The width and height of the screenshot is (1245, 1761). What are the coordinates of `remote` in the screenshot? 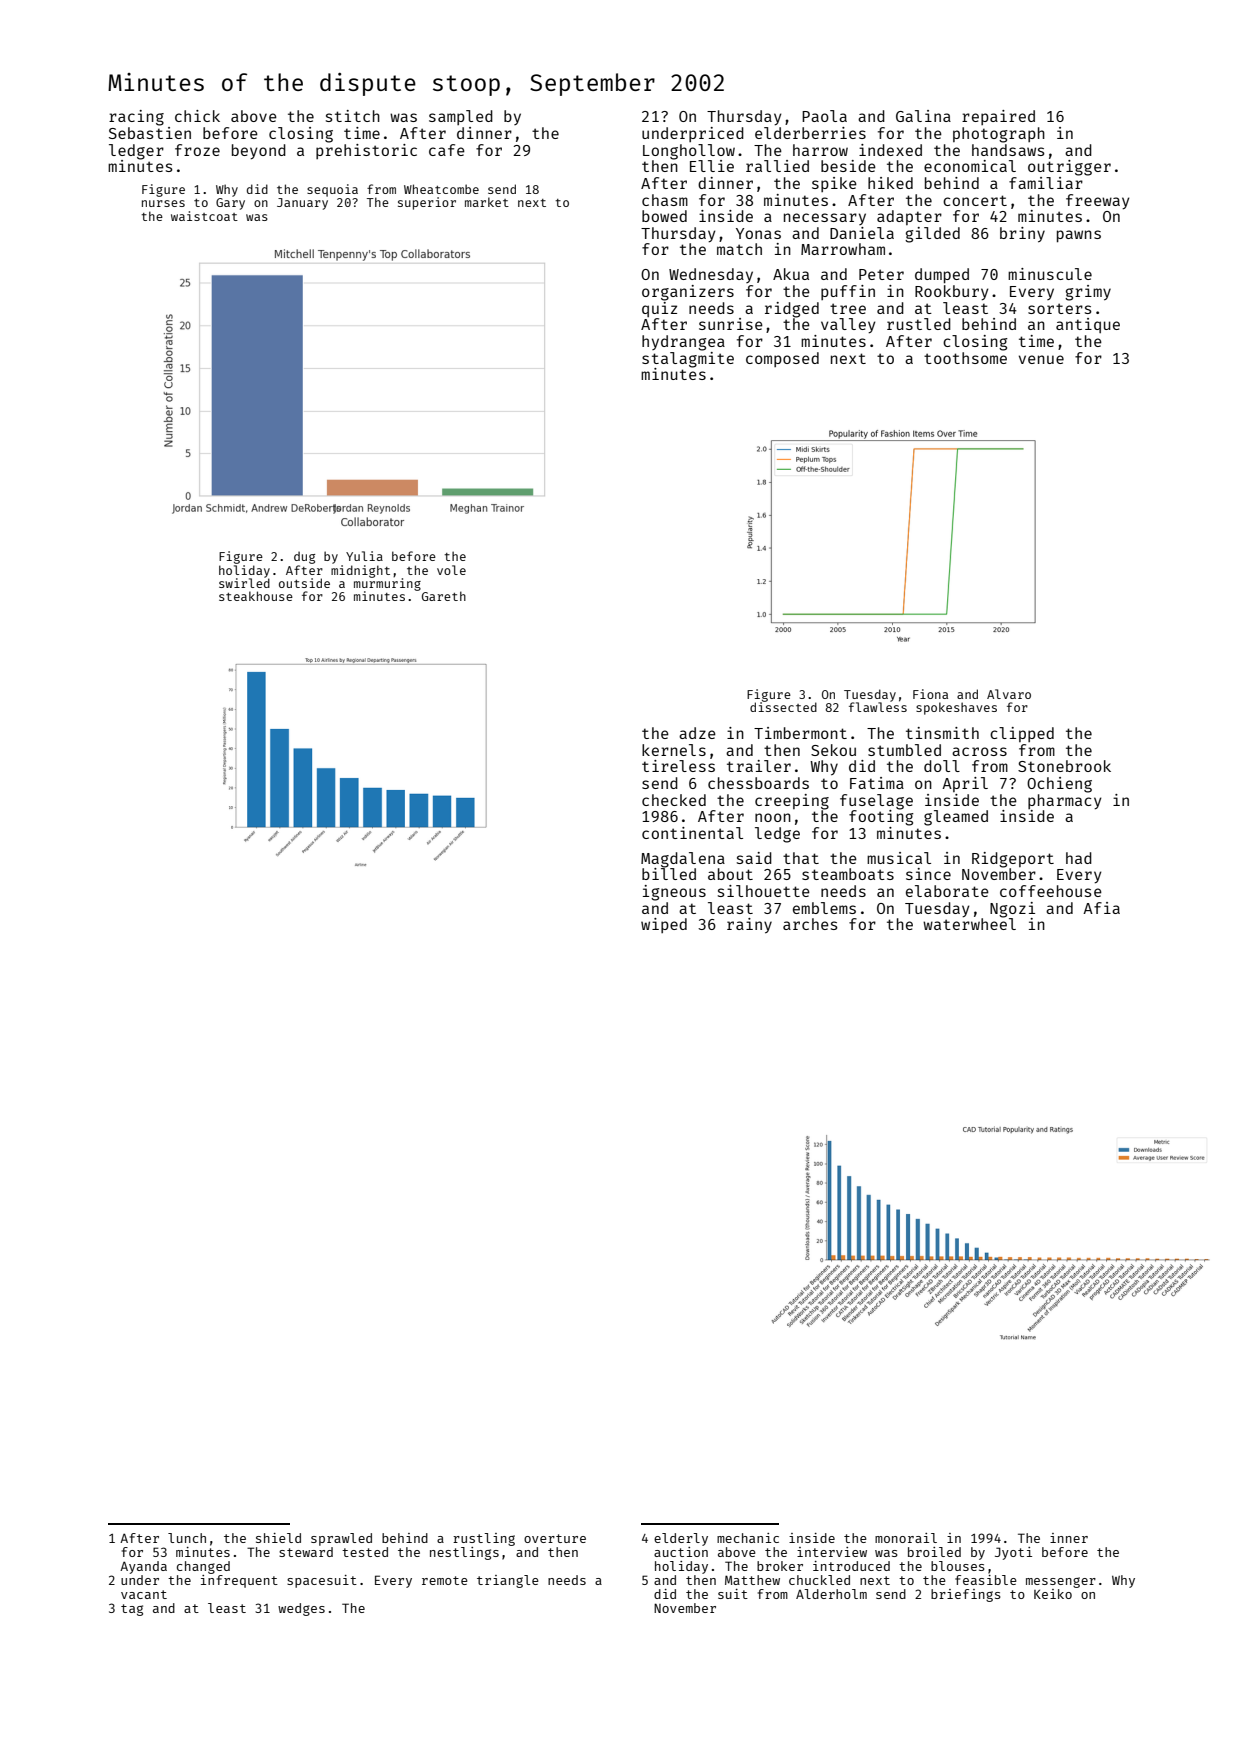 It's located at (445, 1580).
